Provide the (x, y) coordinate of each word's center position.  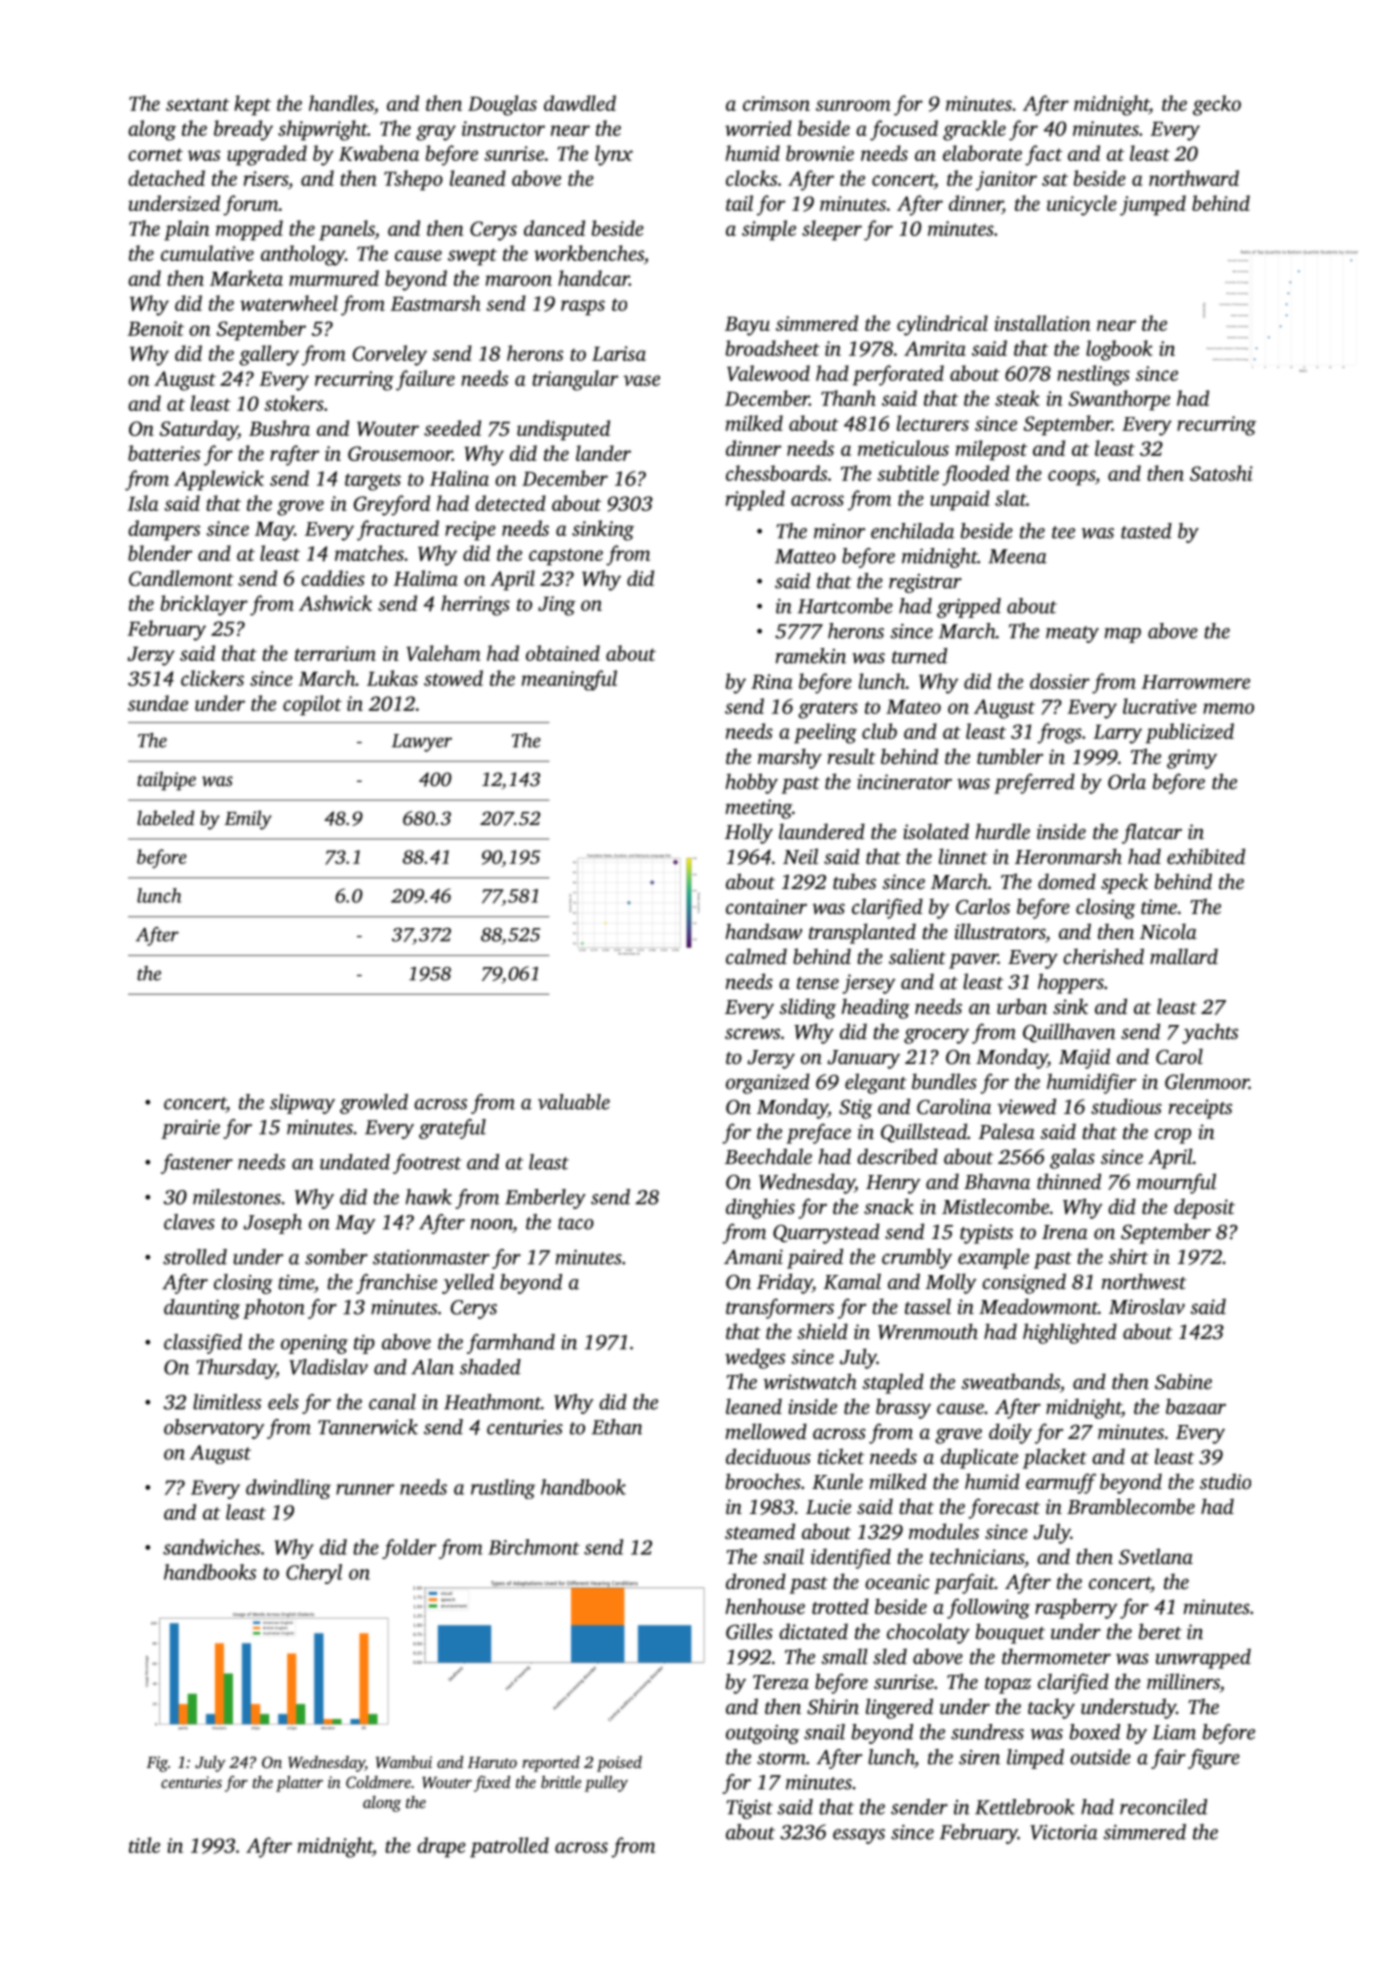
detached (166, 178)
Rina (772, 681)
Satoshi (1221, 473)
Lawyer (422, 743)
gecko (1217, 105)
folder (409, 1549)
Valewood (768, 373)
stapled (893, 1383)
